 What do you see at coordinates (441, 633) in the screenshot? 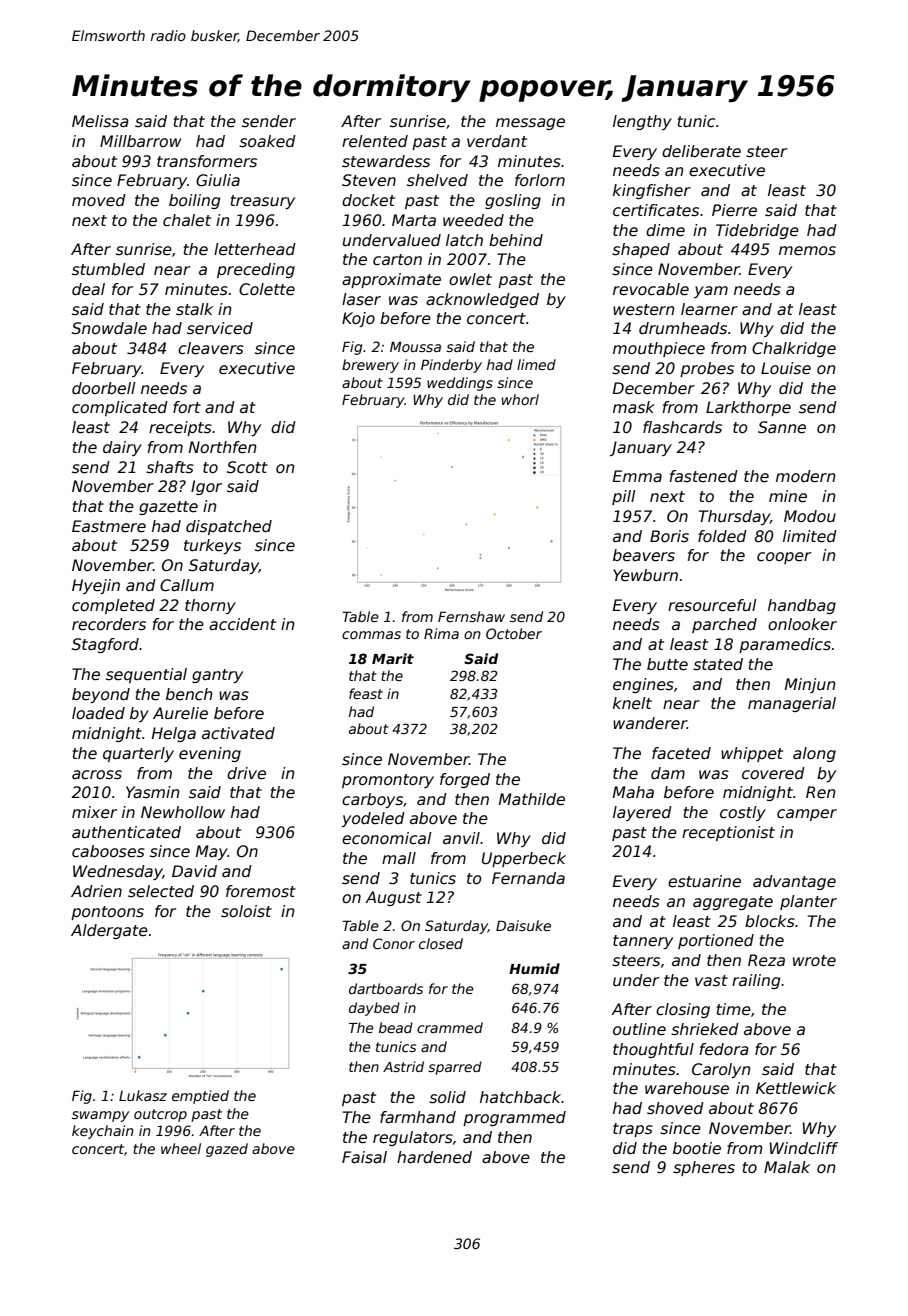
I see `Rima` at bounding box center [441, 633].
